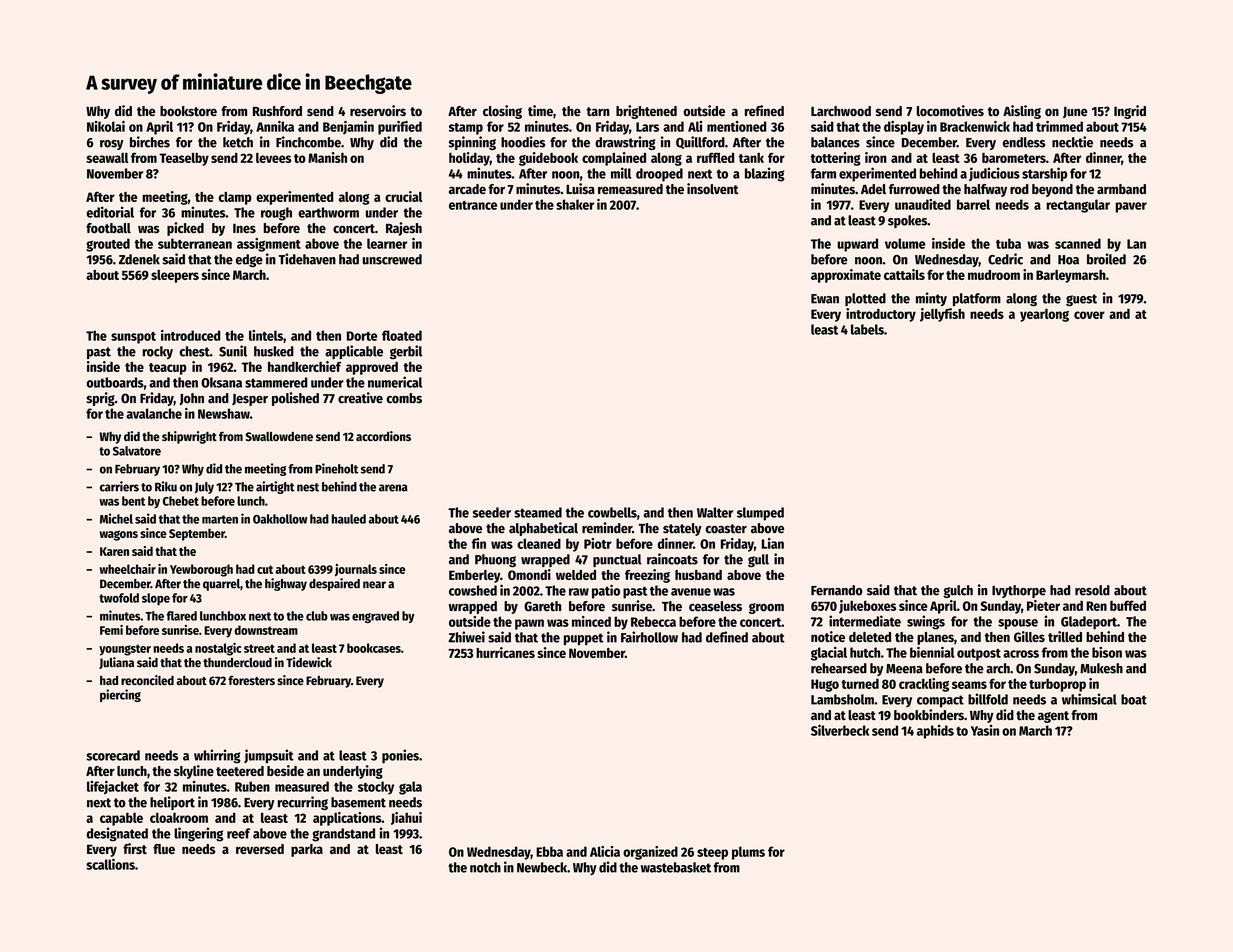 The height and width of the screenshot is (952, 1233). Describe the element at coordinates (904, 128) in the screenshot. I see `display` at that location.
